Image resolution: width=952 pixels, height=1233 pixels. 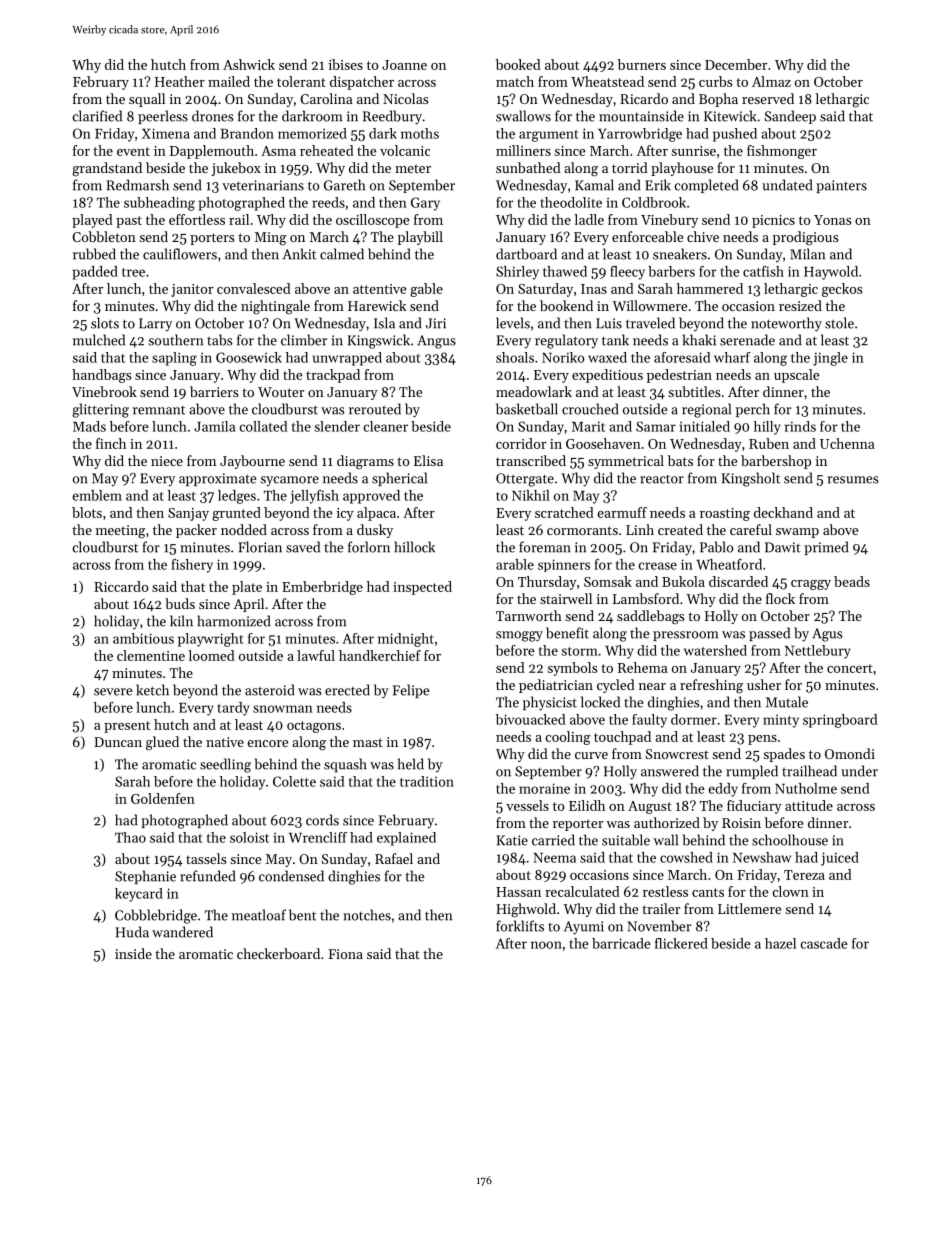 What do you see at coordinates (365, 462) in the page?
I see `diagrams` at bounding box center [365, 462].
